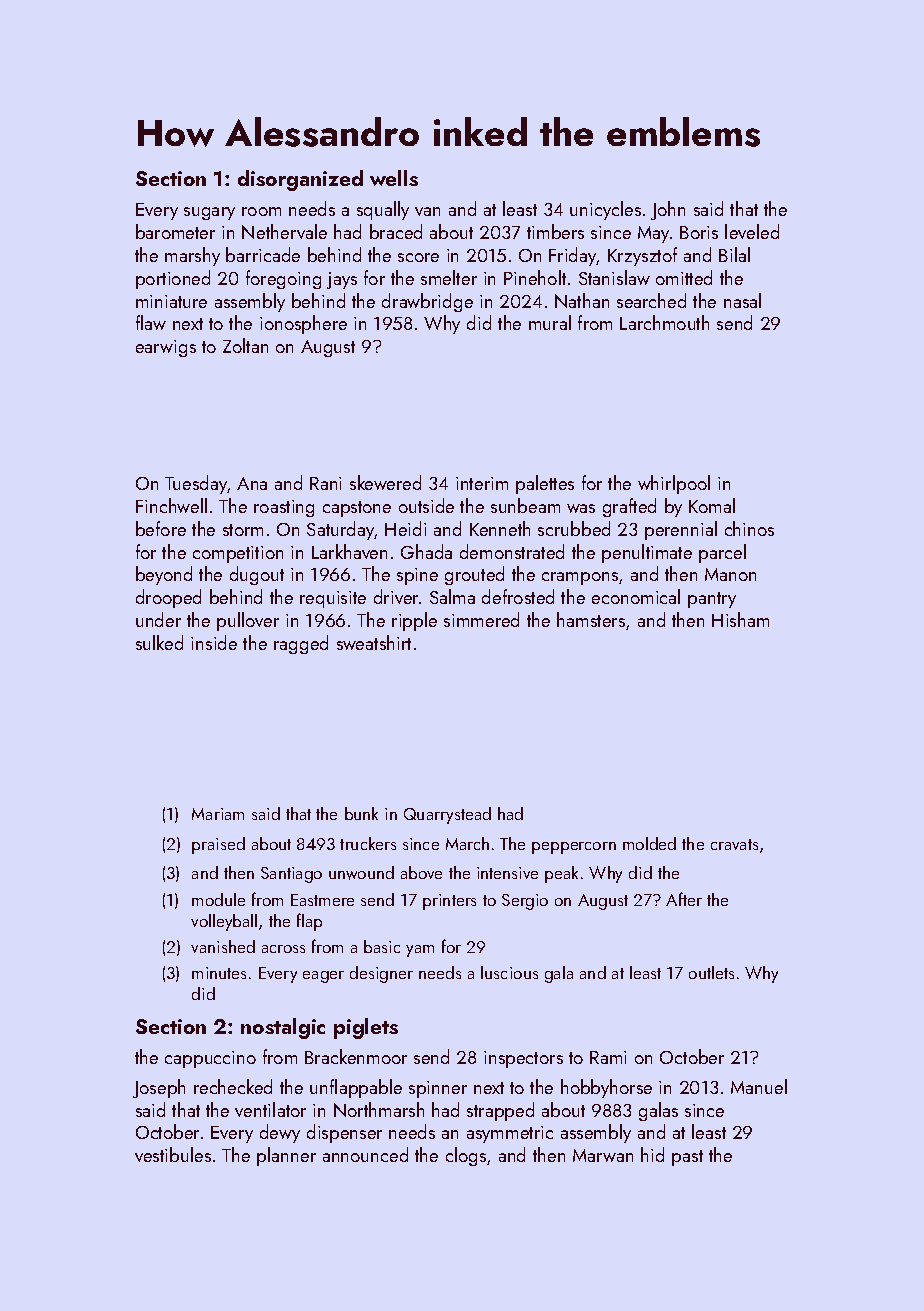 The height and width of the screenshot is (1311, 924). I want to click on After, so click(684, 899).
